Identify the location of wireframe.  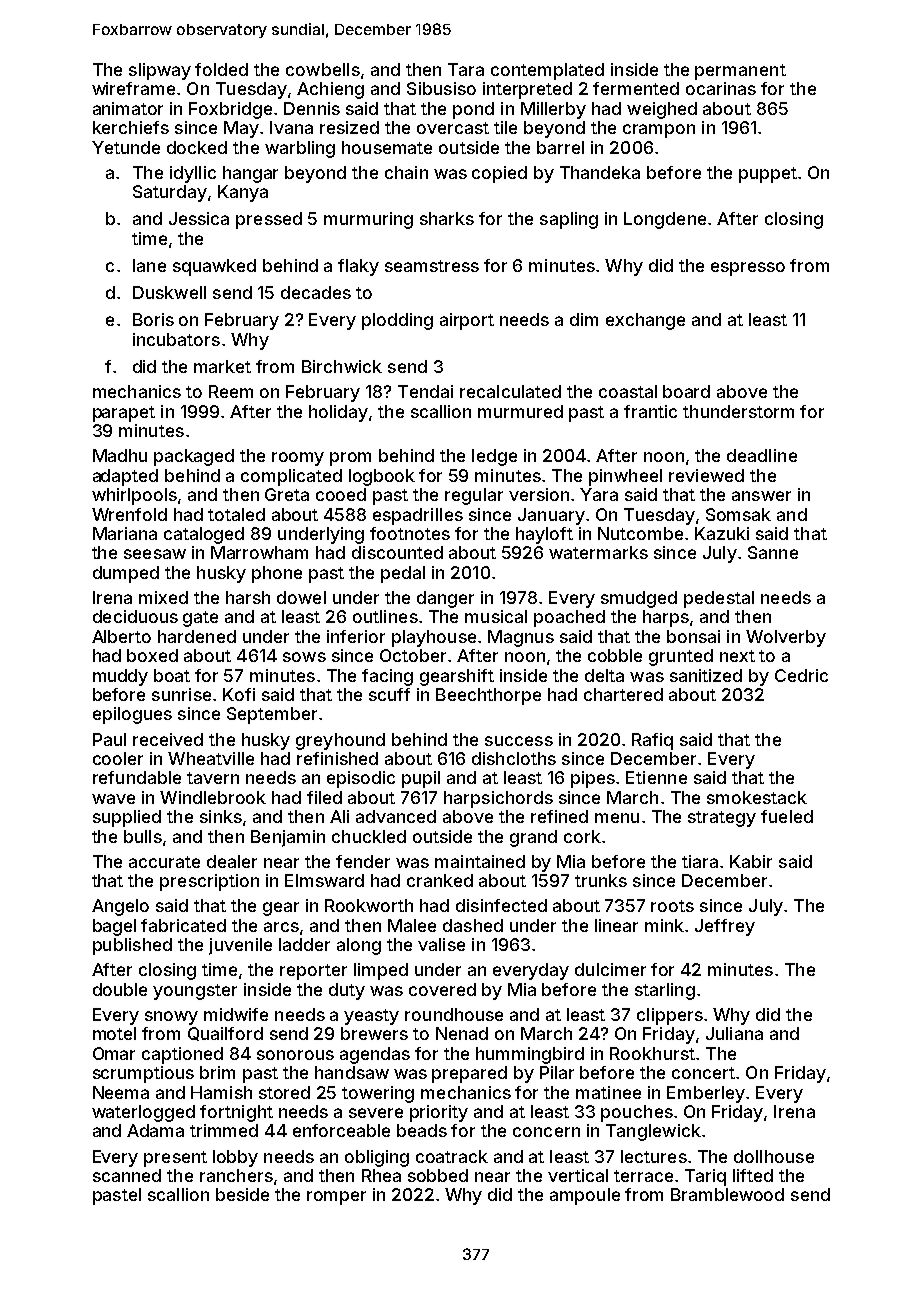
(133, 88).
